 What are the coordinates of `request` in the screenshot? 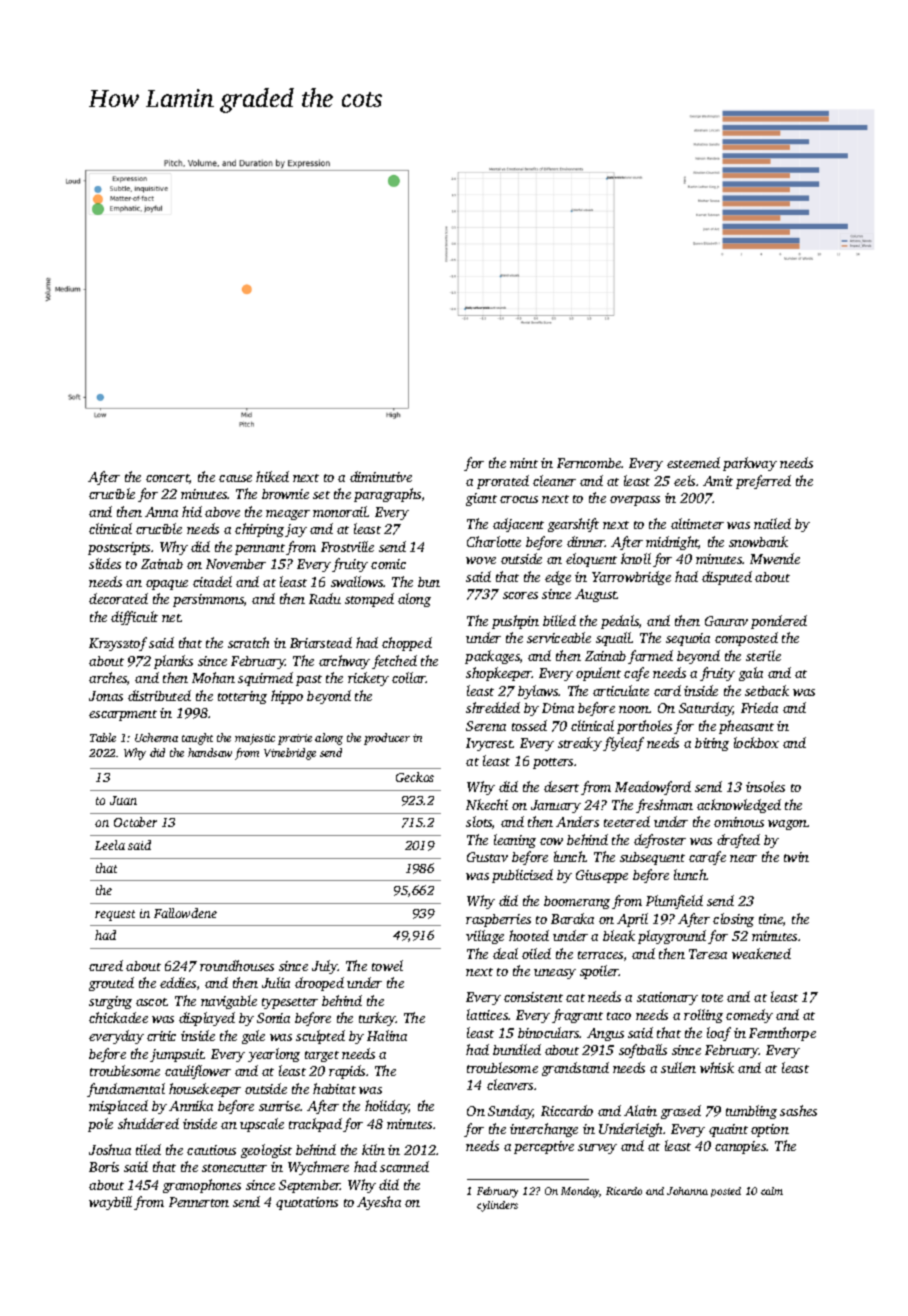 It's located at (115, 915).
